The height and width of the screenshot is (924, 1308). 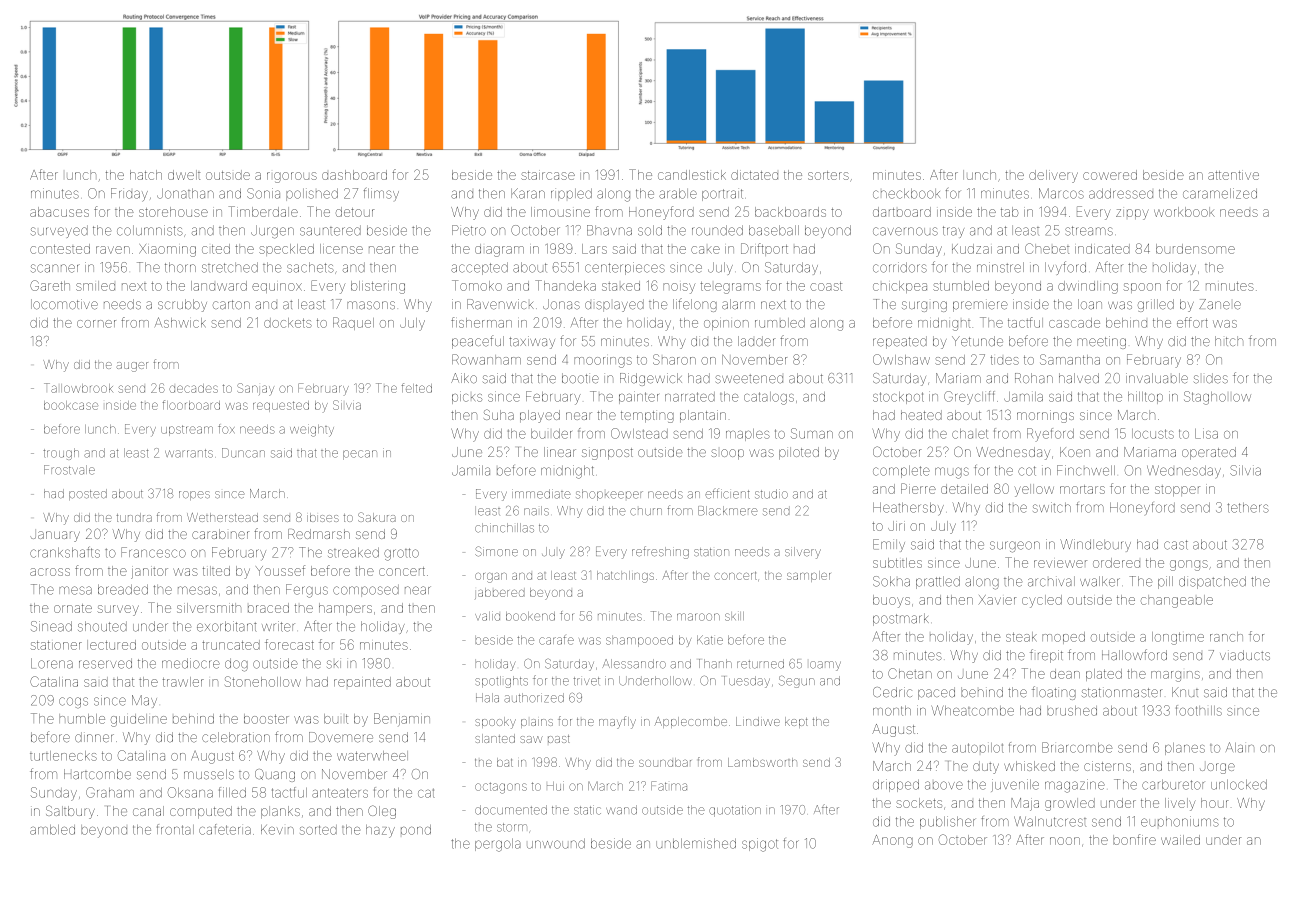 I want to click on columnists, so click(x=150, y=230).
